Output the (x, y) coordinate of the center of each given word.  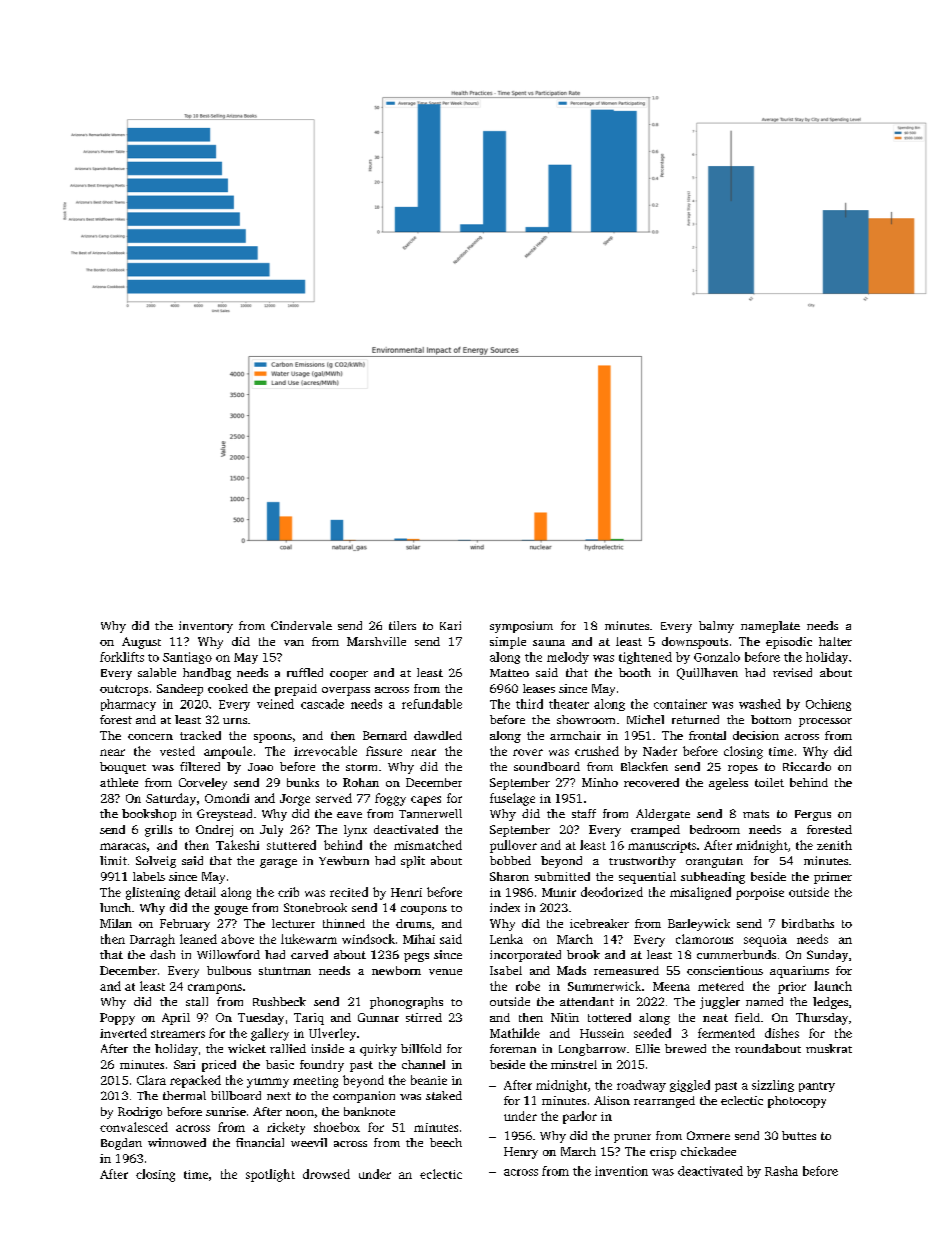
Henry (521, 1153)
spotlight (270, 1175)
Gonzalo (717, 657)
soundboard (547, 766)
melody (568, 658)
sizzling (773, 1086)
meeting (315, 1082)
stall (197, 1001)
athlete (119, 782)
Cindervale (301, 625)
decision (756, 735)
